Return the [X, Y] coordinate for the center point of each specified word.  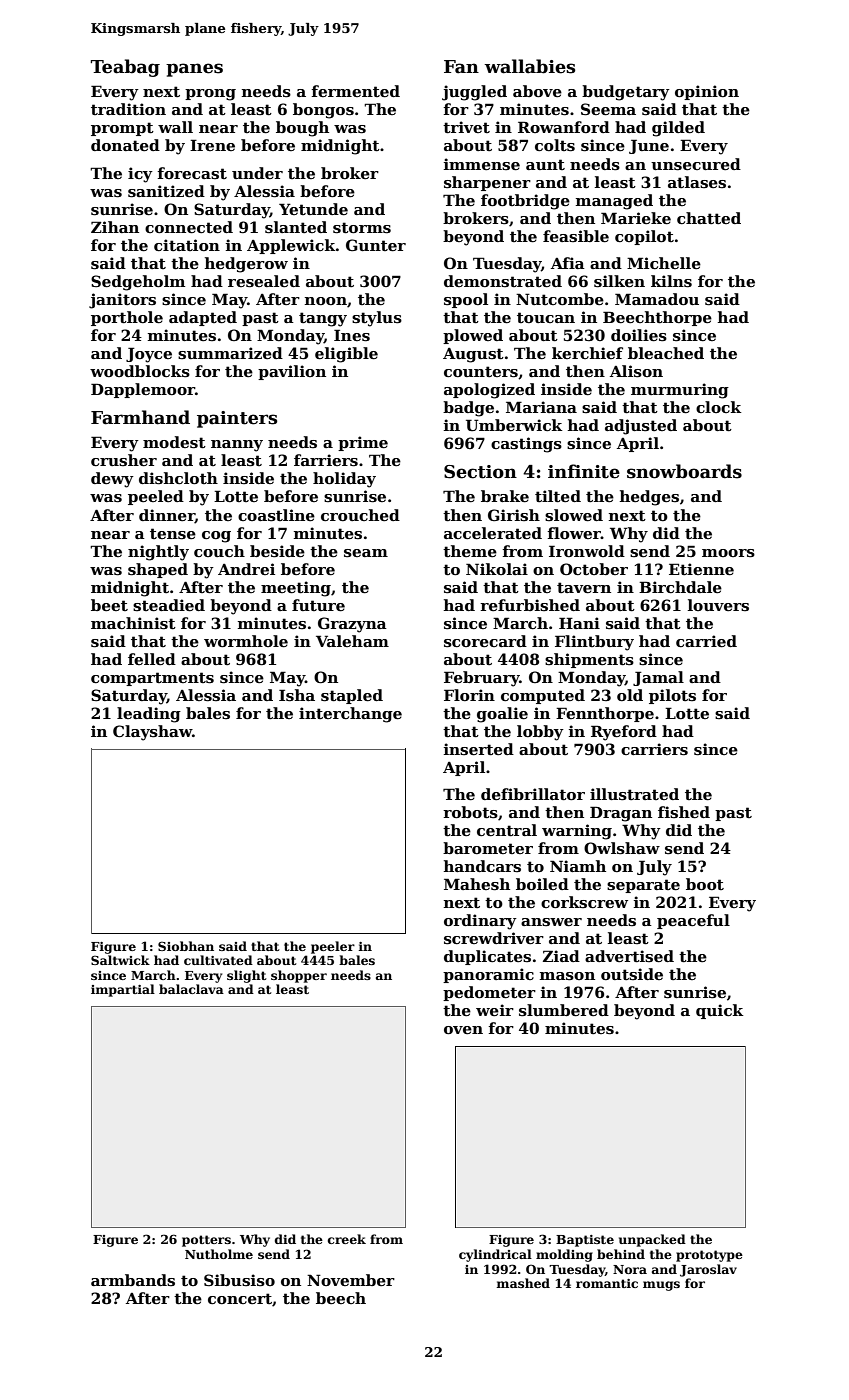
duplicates [487, 957]
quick [719, 1011]
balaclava [191, 989]
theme [470, 551]
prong [210, 95]
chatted [709, 218]
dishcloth [178, 478]
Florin [469, 695]
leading [149, 715]
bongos [323, 111]
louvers [718, 605]
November [351, 1280]
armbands [133, 1280]
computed [543, 696]
